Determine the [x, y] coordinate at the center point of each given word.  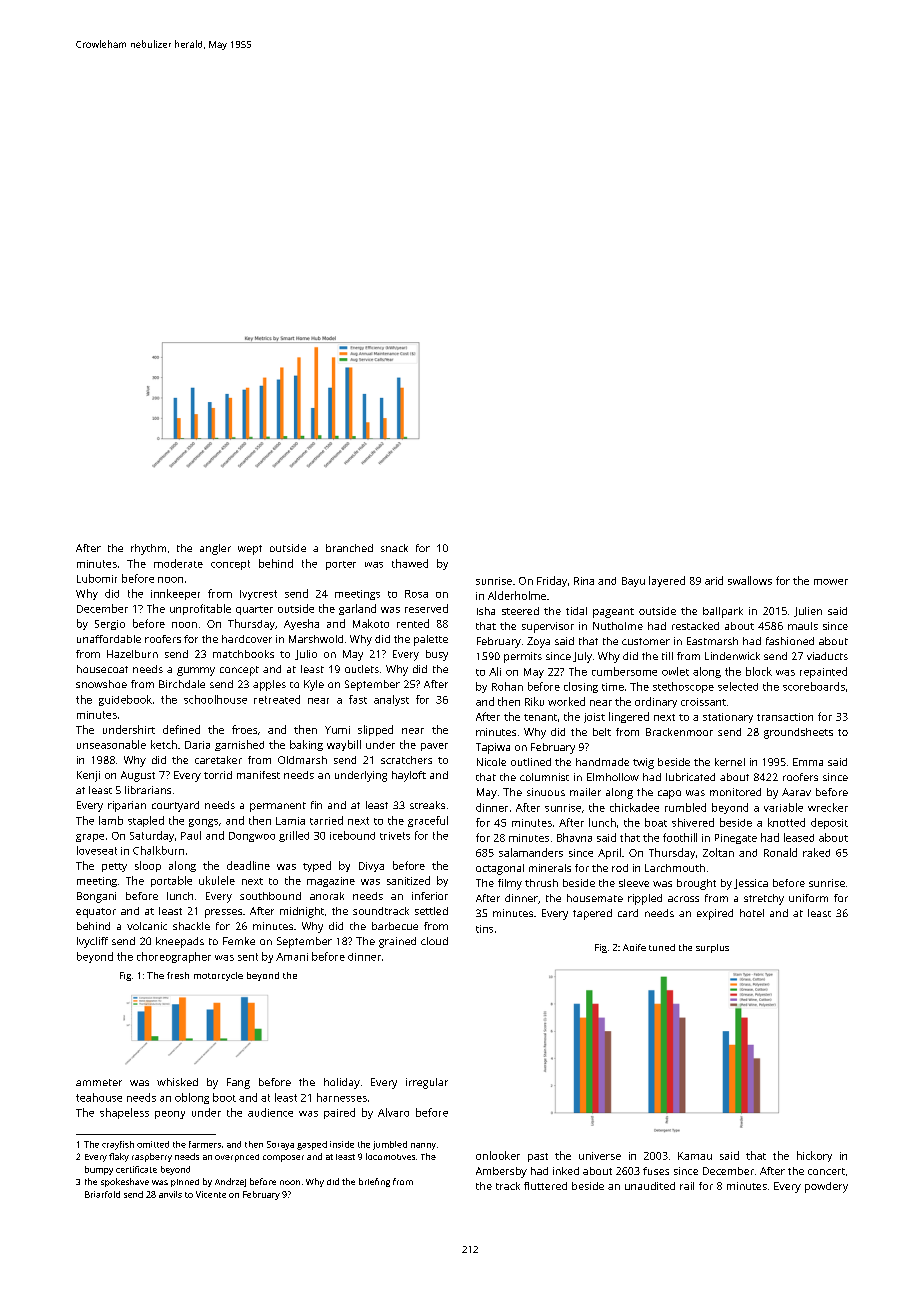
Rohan [507, 686]
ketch [164, 744]
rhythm [148, 549]
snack [394, 548]
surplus [712, 948]
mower [831, 582]
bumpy [99, 1170]
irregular [427, 1083]
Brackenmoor [679, 732]
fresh [178, 975]
